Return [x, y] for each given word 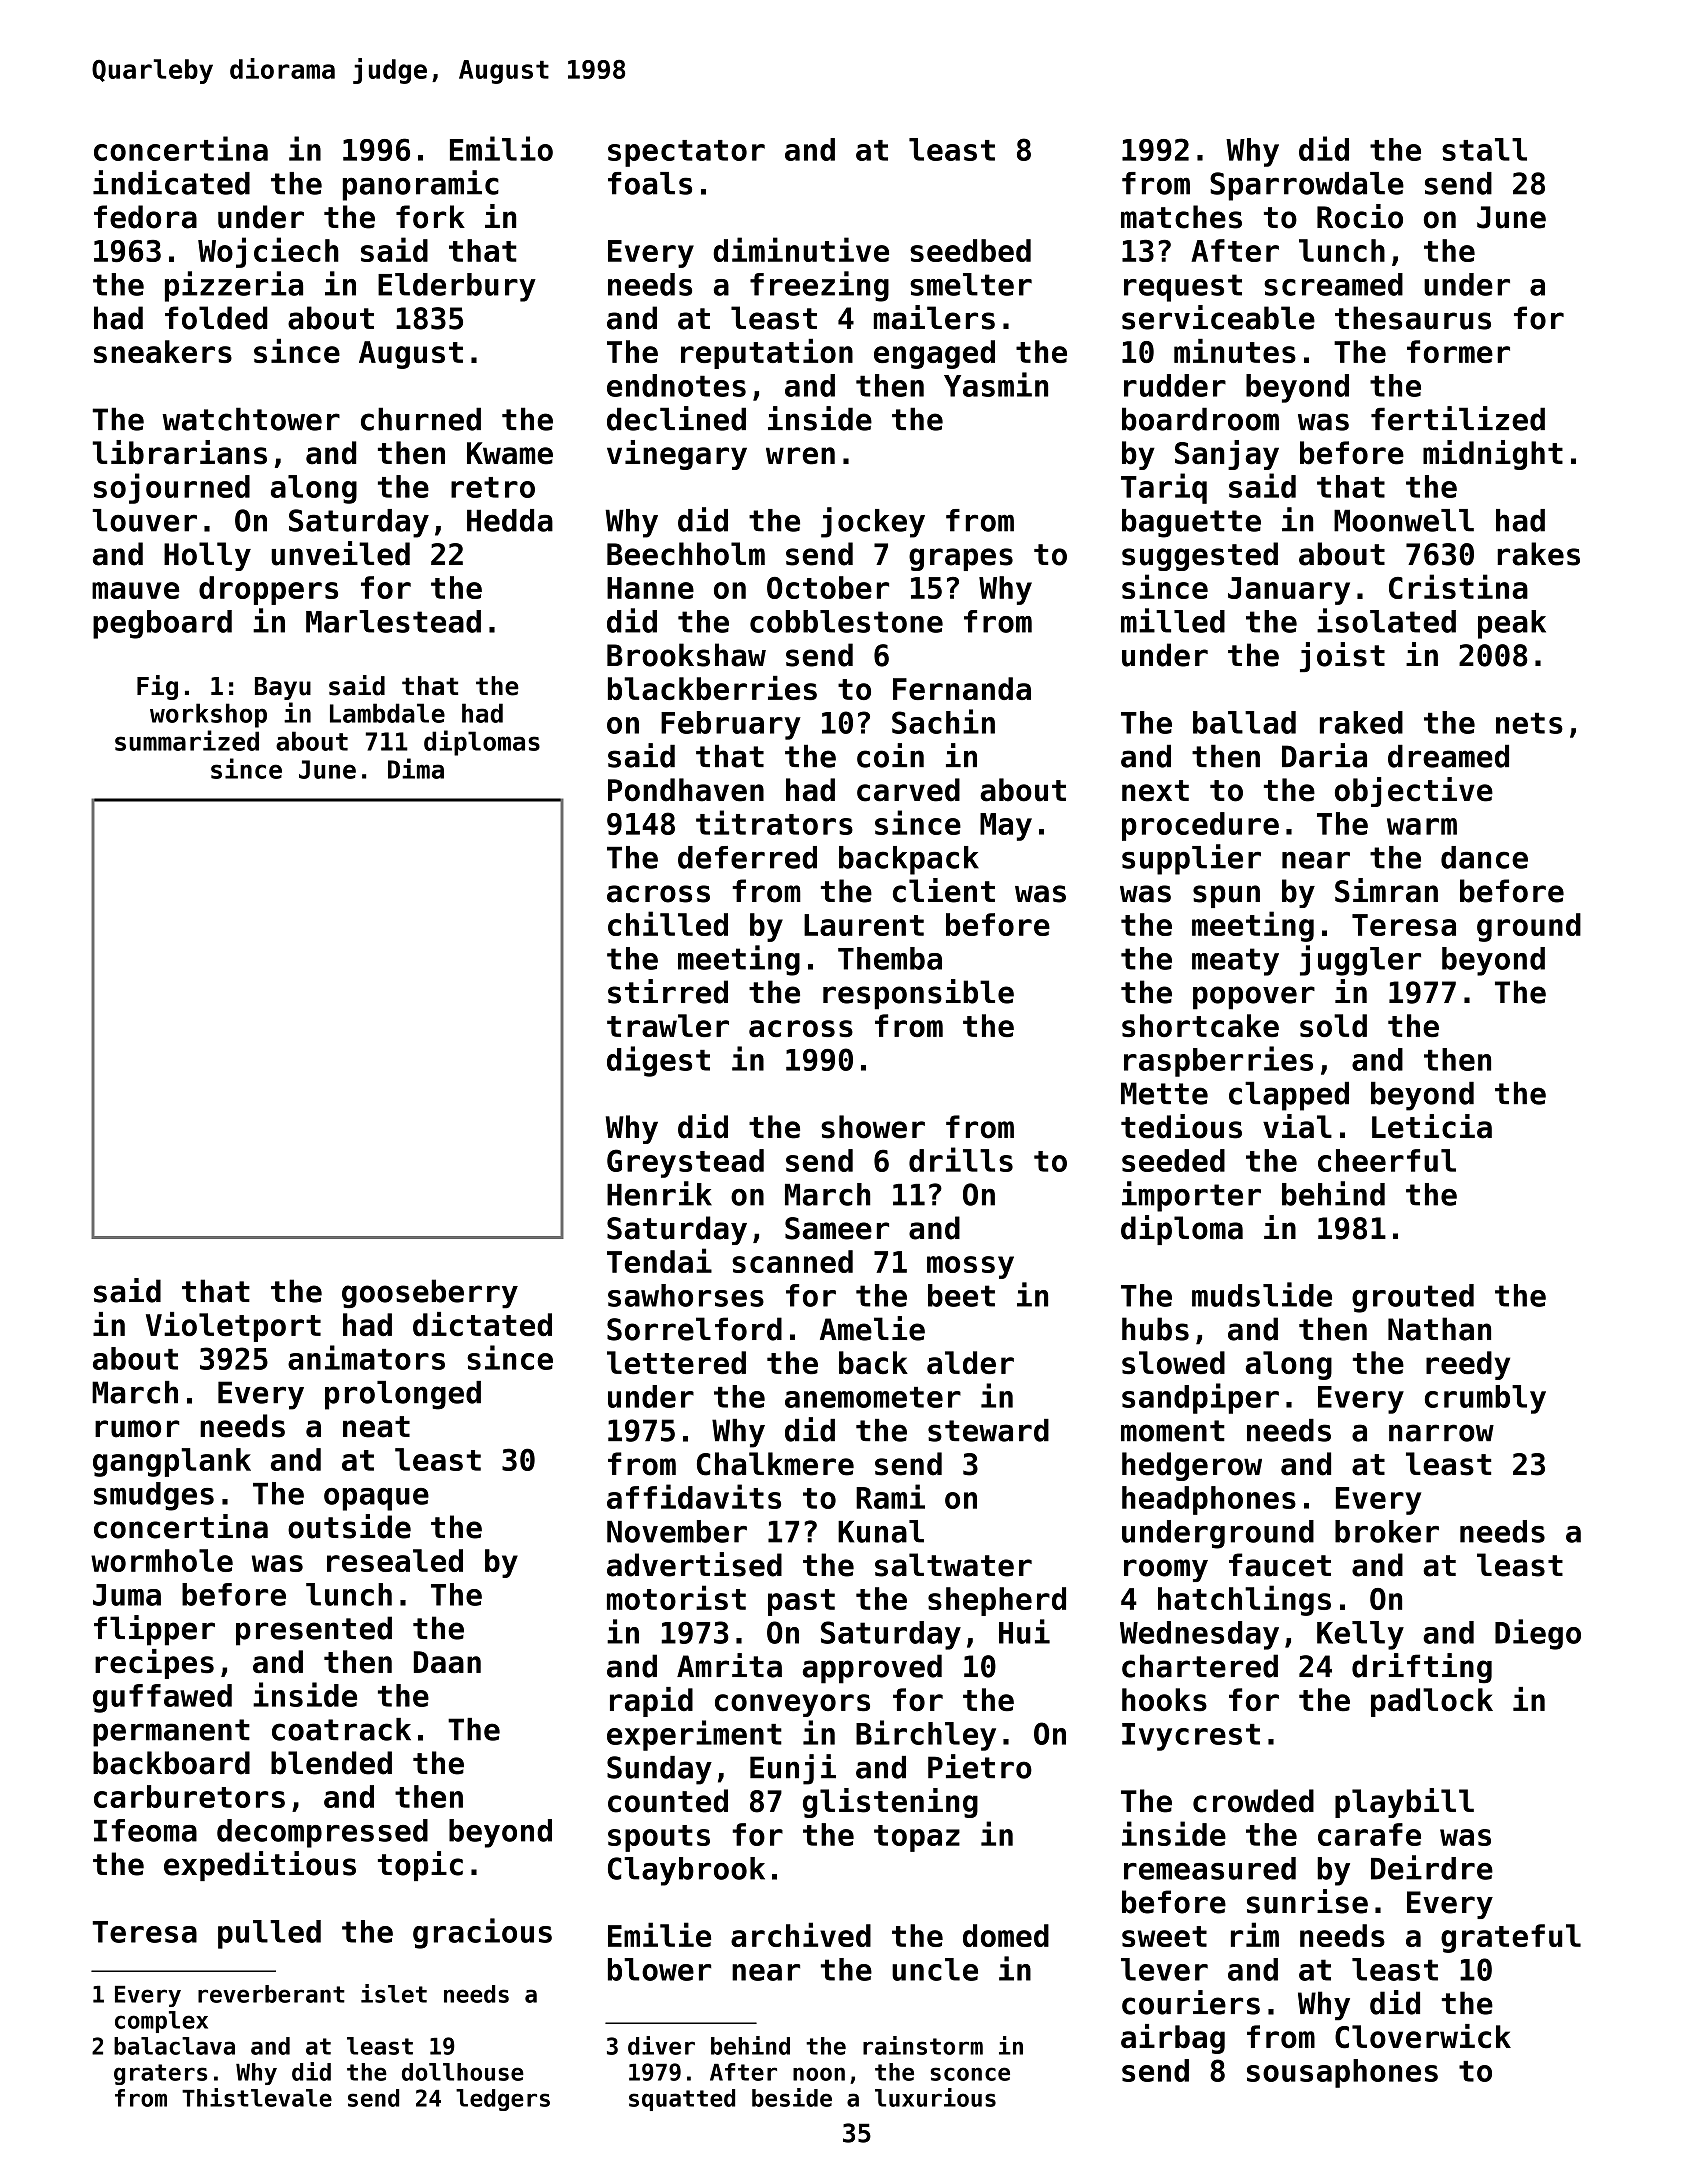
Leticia [1432, 1126]
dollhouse [463, 2072]
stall [1484, 149]
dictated [482, 1324]
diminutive [801, 249]
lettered [676, 1362]
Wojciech [268, 252]
